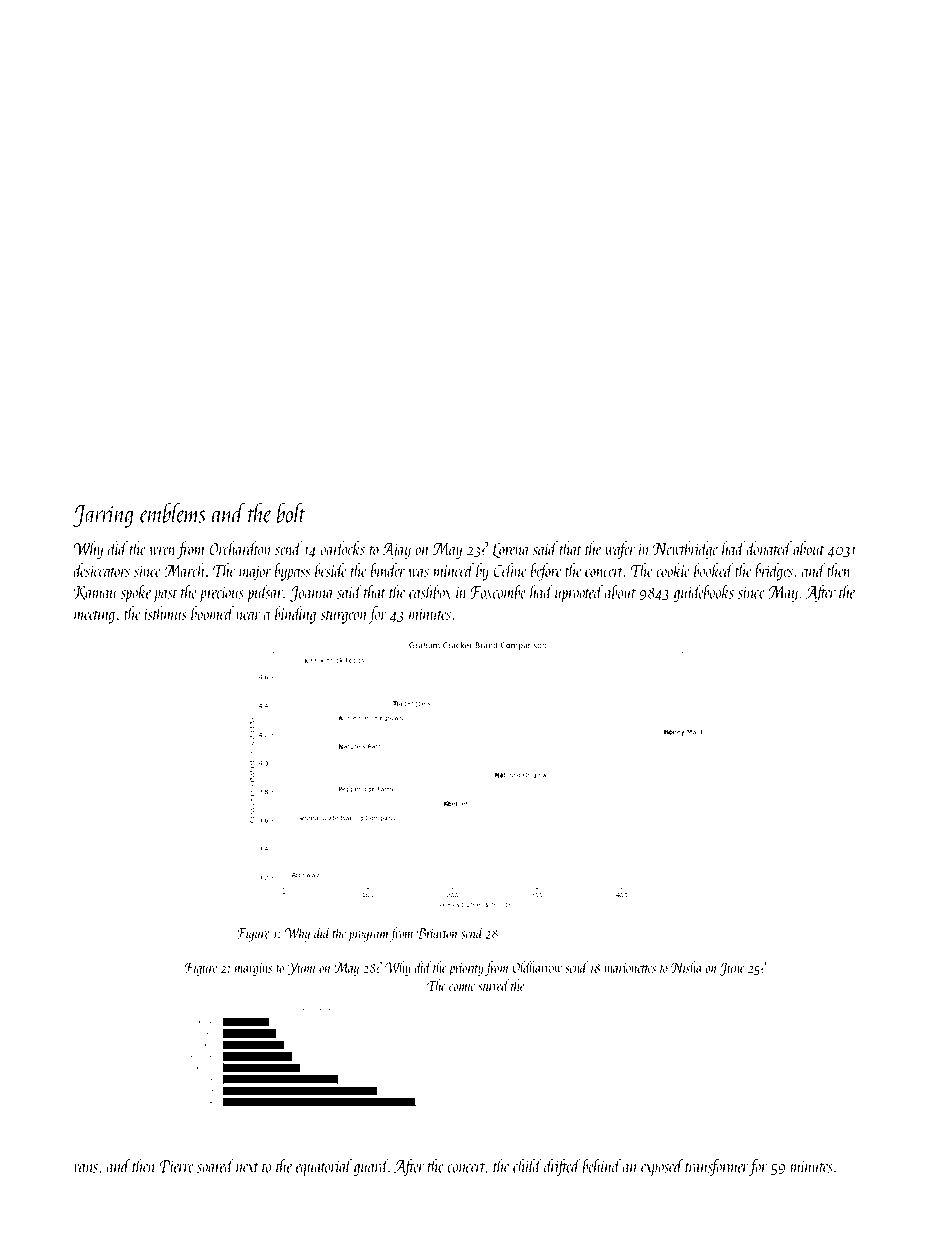 This document has height=1233, width=952. I want to click on meeting, so click(94, 616).
